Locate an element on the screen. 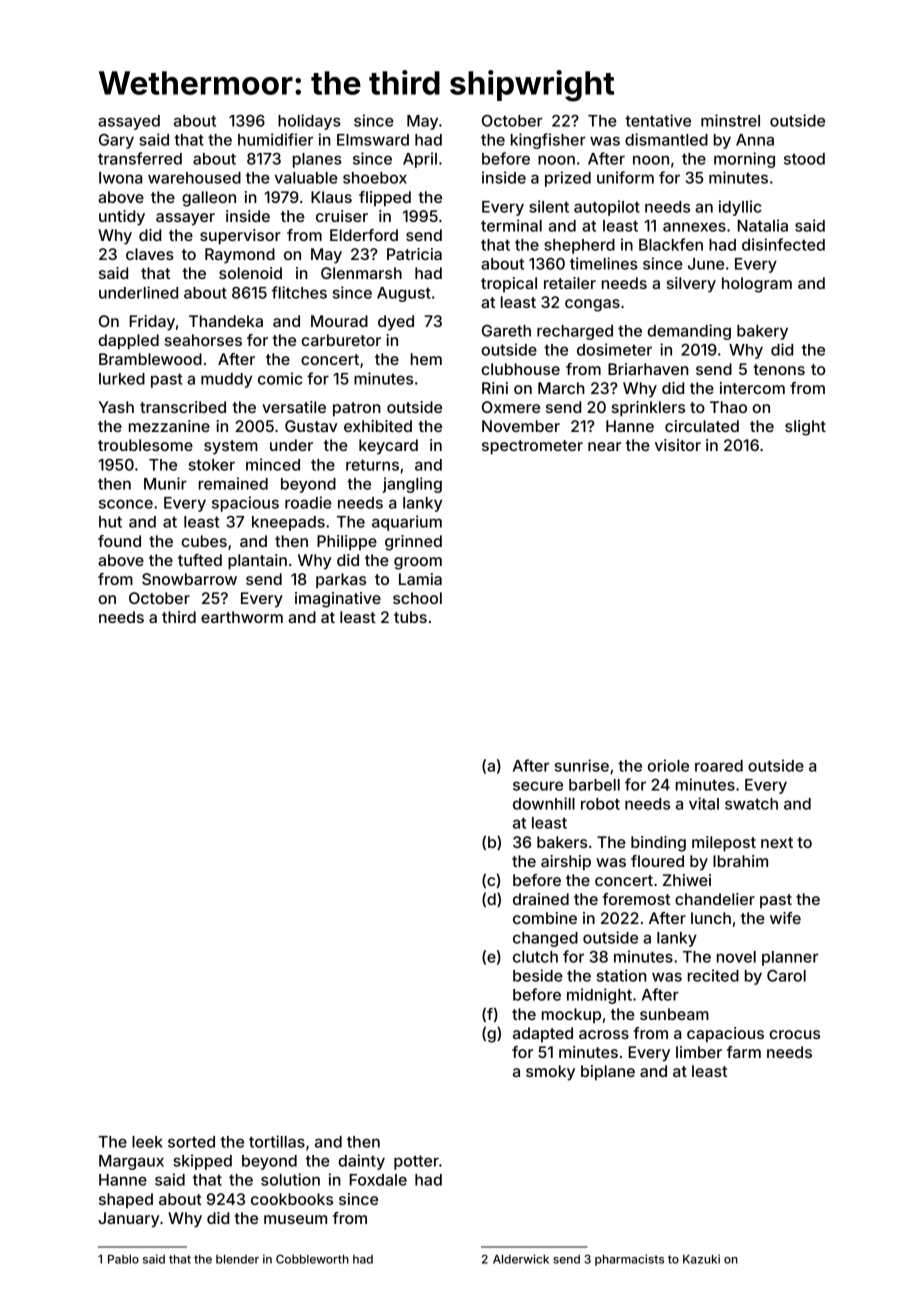 The width and height of the screenshot is (924, 1308). solution is located at coordinates (290, 1179).
